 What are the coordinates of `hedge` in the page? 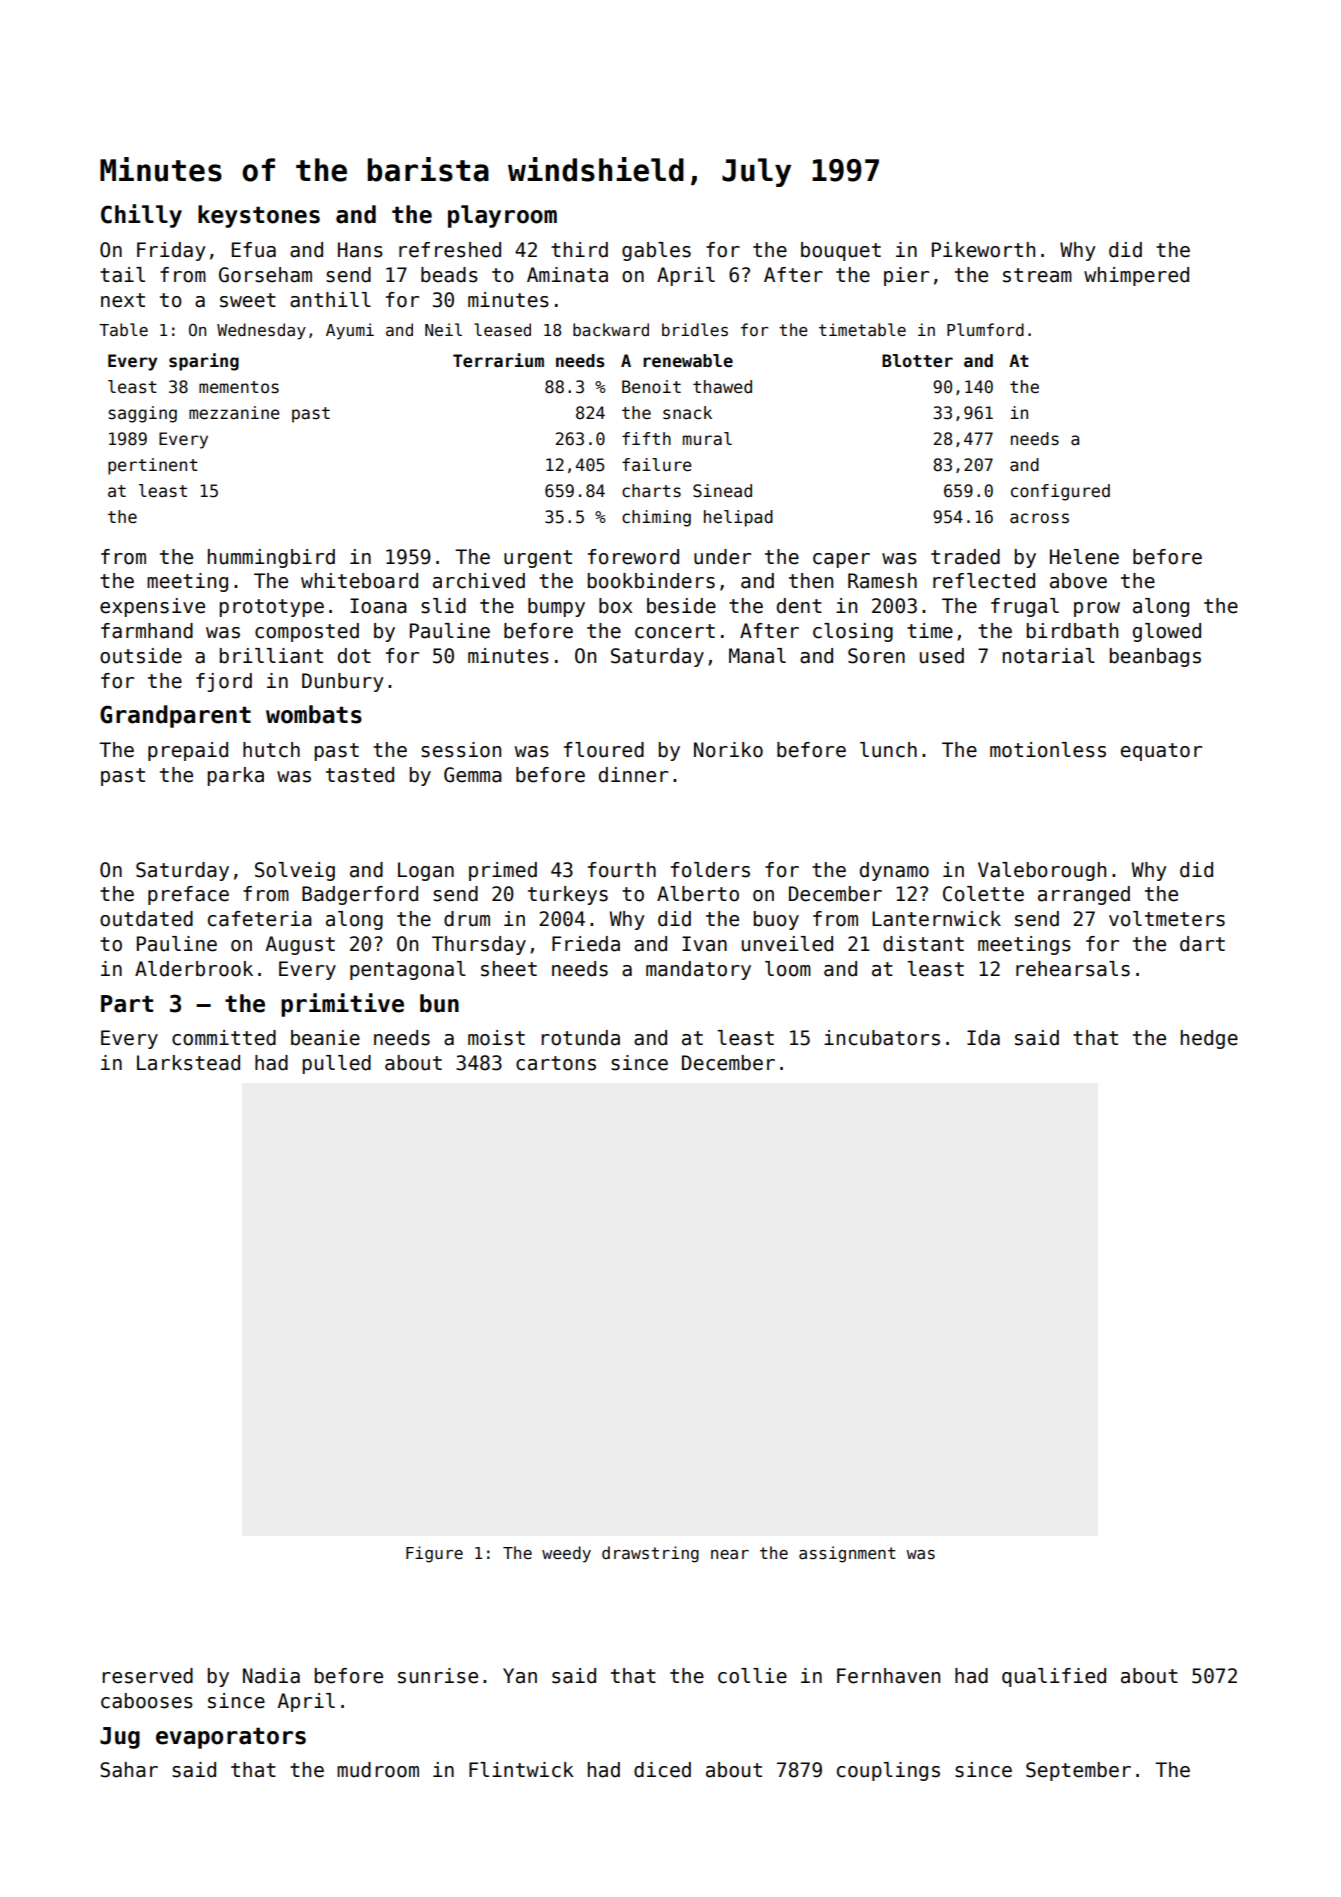 It's located at (1209, 1039).
